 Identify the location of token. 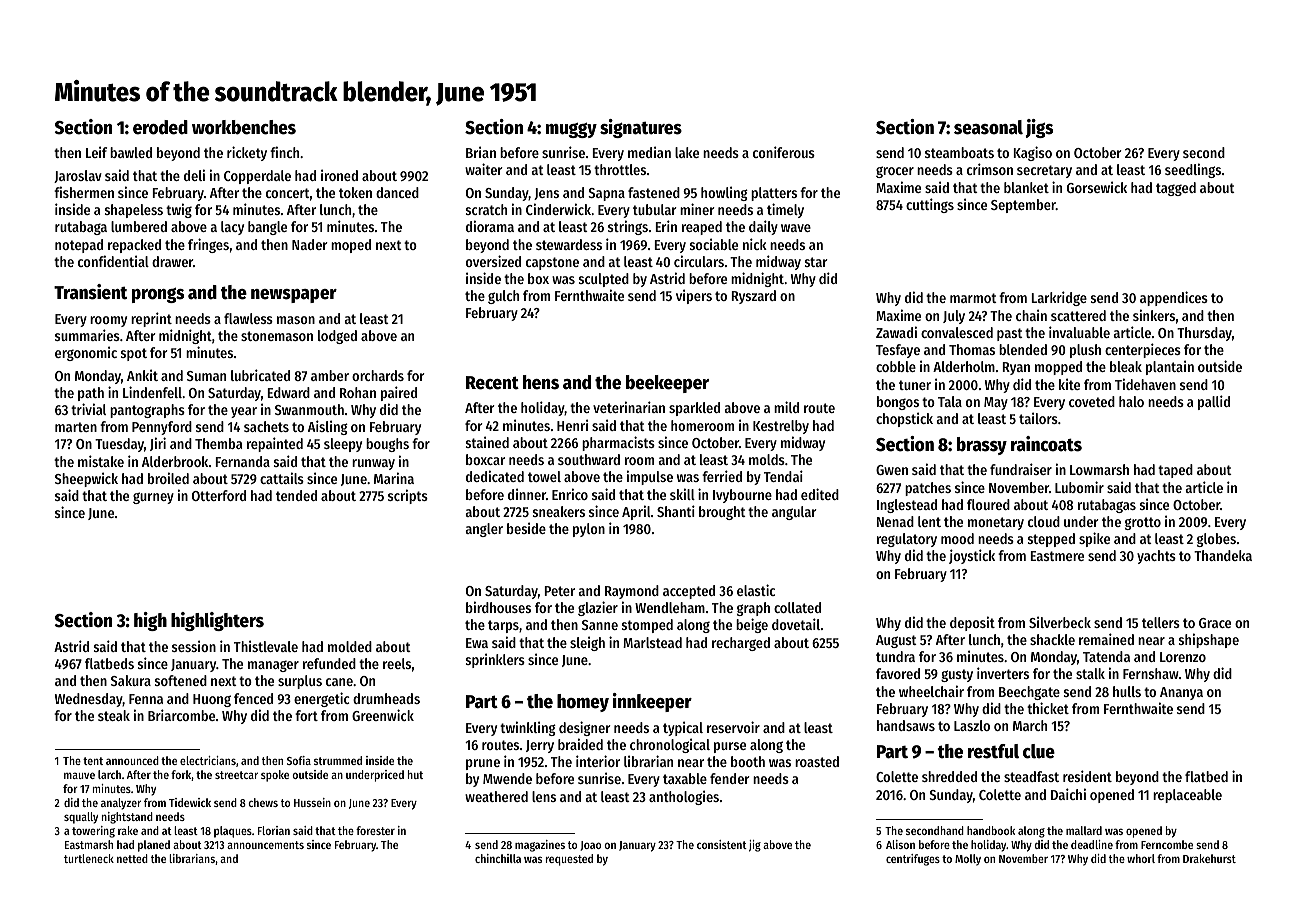
(355, 192).
